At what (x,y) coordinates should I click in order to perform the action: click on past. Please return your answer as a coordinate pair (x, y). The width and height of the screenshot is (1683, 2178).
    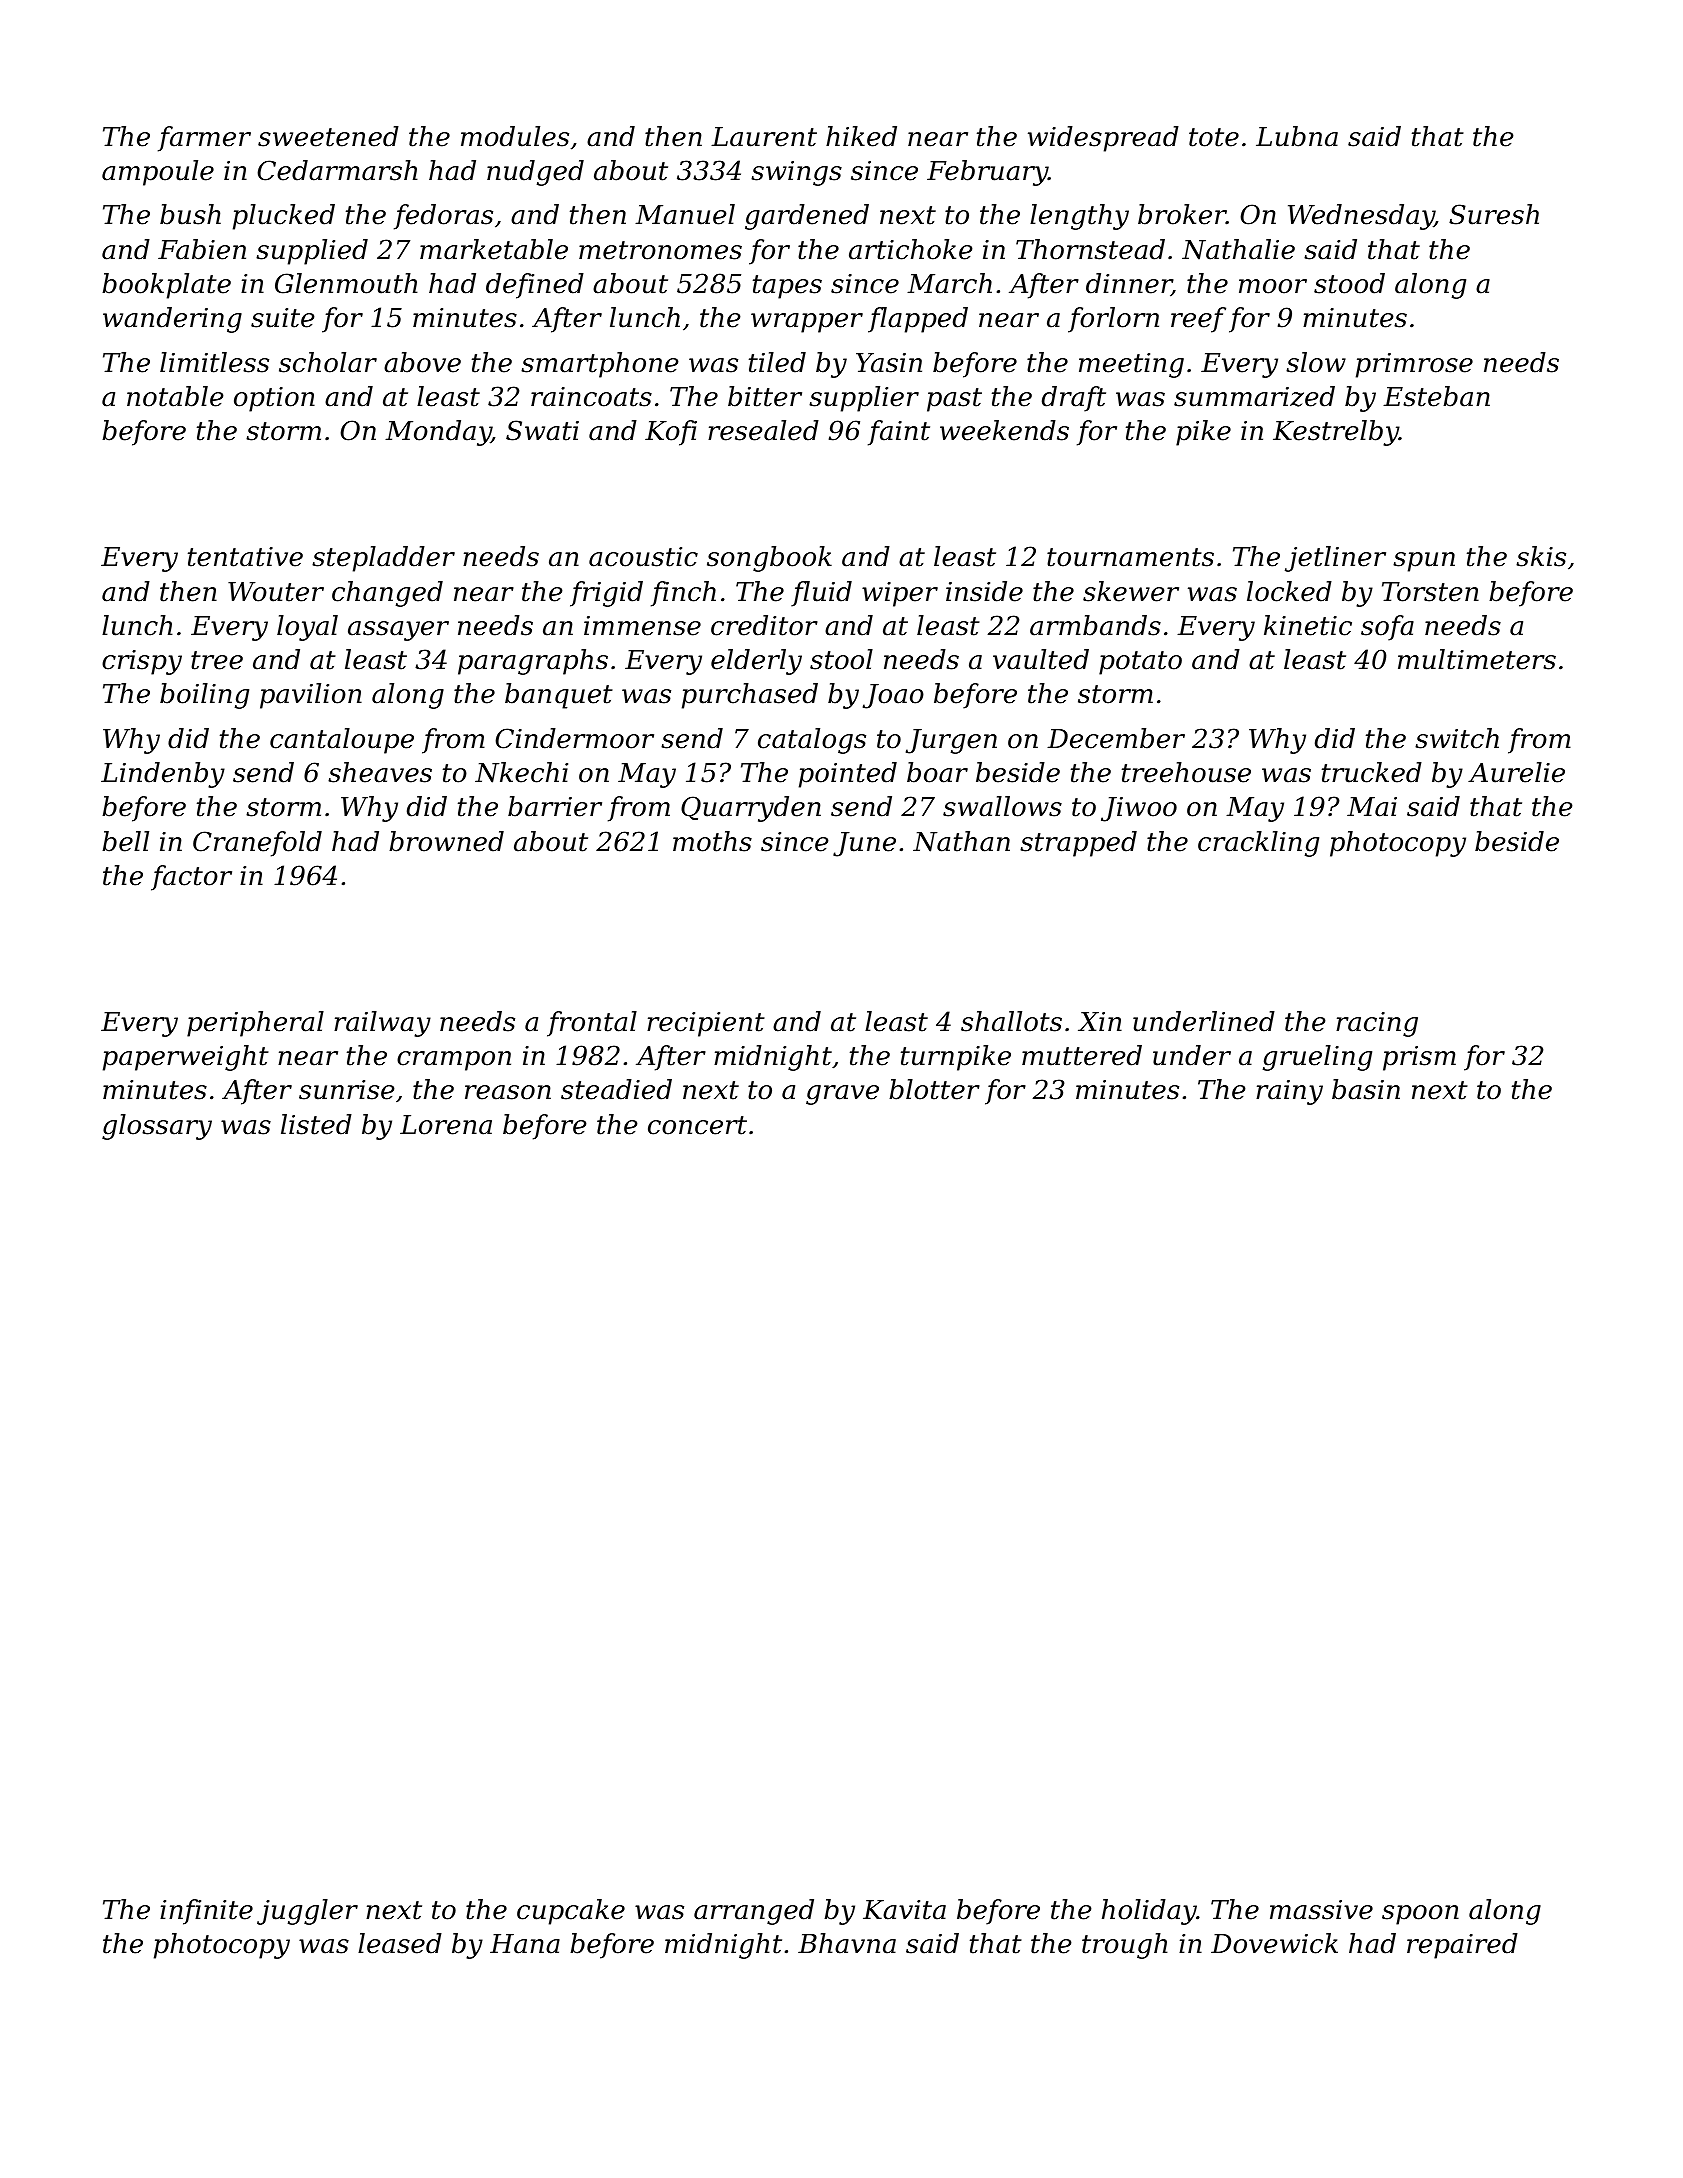
    Looking at the image, I should click on (954, 400).
